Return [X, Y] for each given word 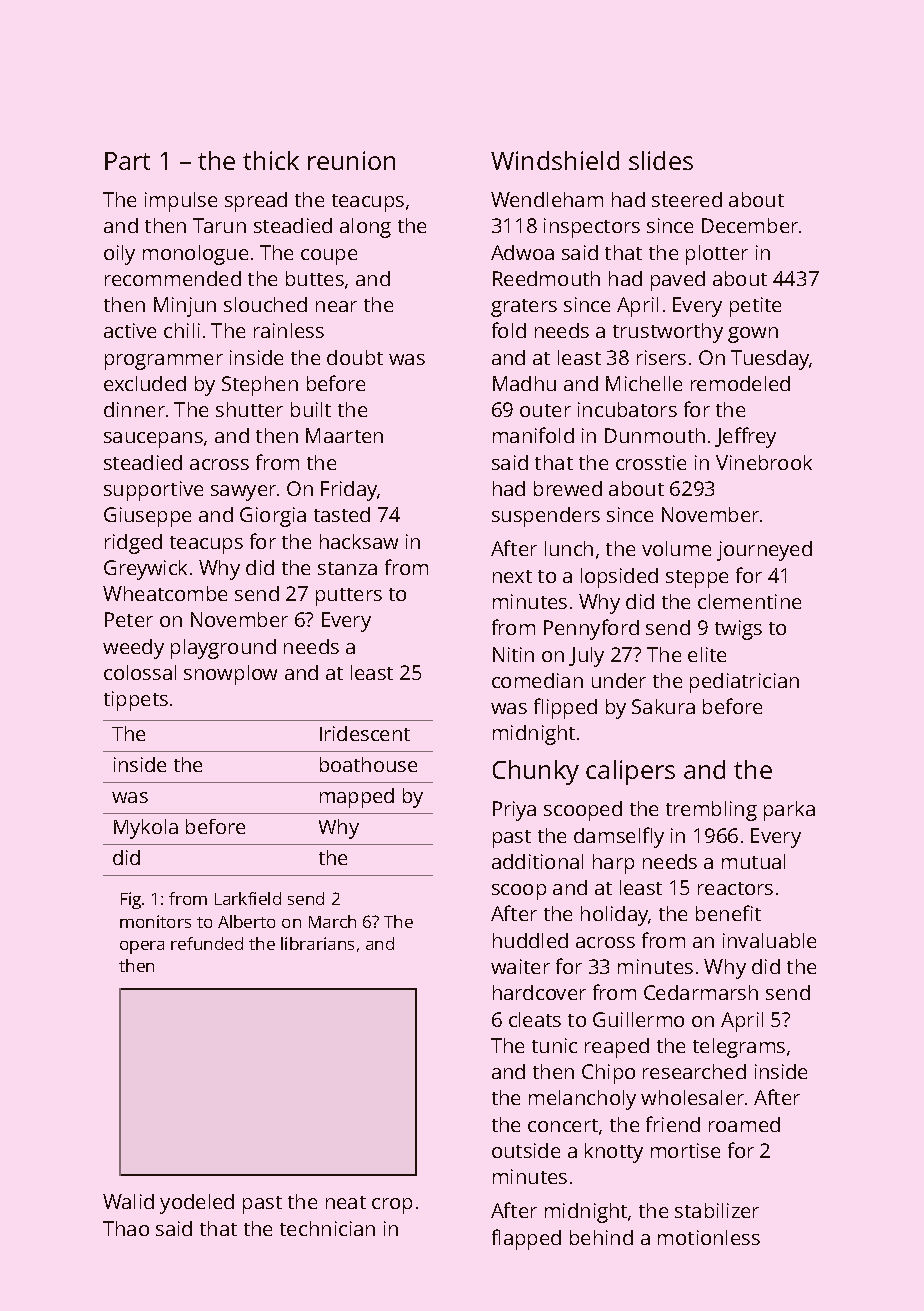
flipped [565, 708]
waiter [520, 966]
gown [753, 335]
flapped [526, 1239]
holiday [615, 916]
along [365, 228]
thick [271, 160]
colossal [140, 672]
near [336, 306]
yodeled [197, 1204]
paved [678, 281]
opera [142, 947]
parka [789, 811]
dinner [134, 409]
